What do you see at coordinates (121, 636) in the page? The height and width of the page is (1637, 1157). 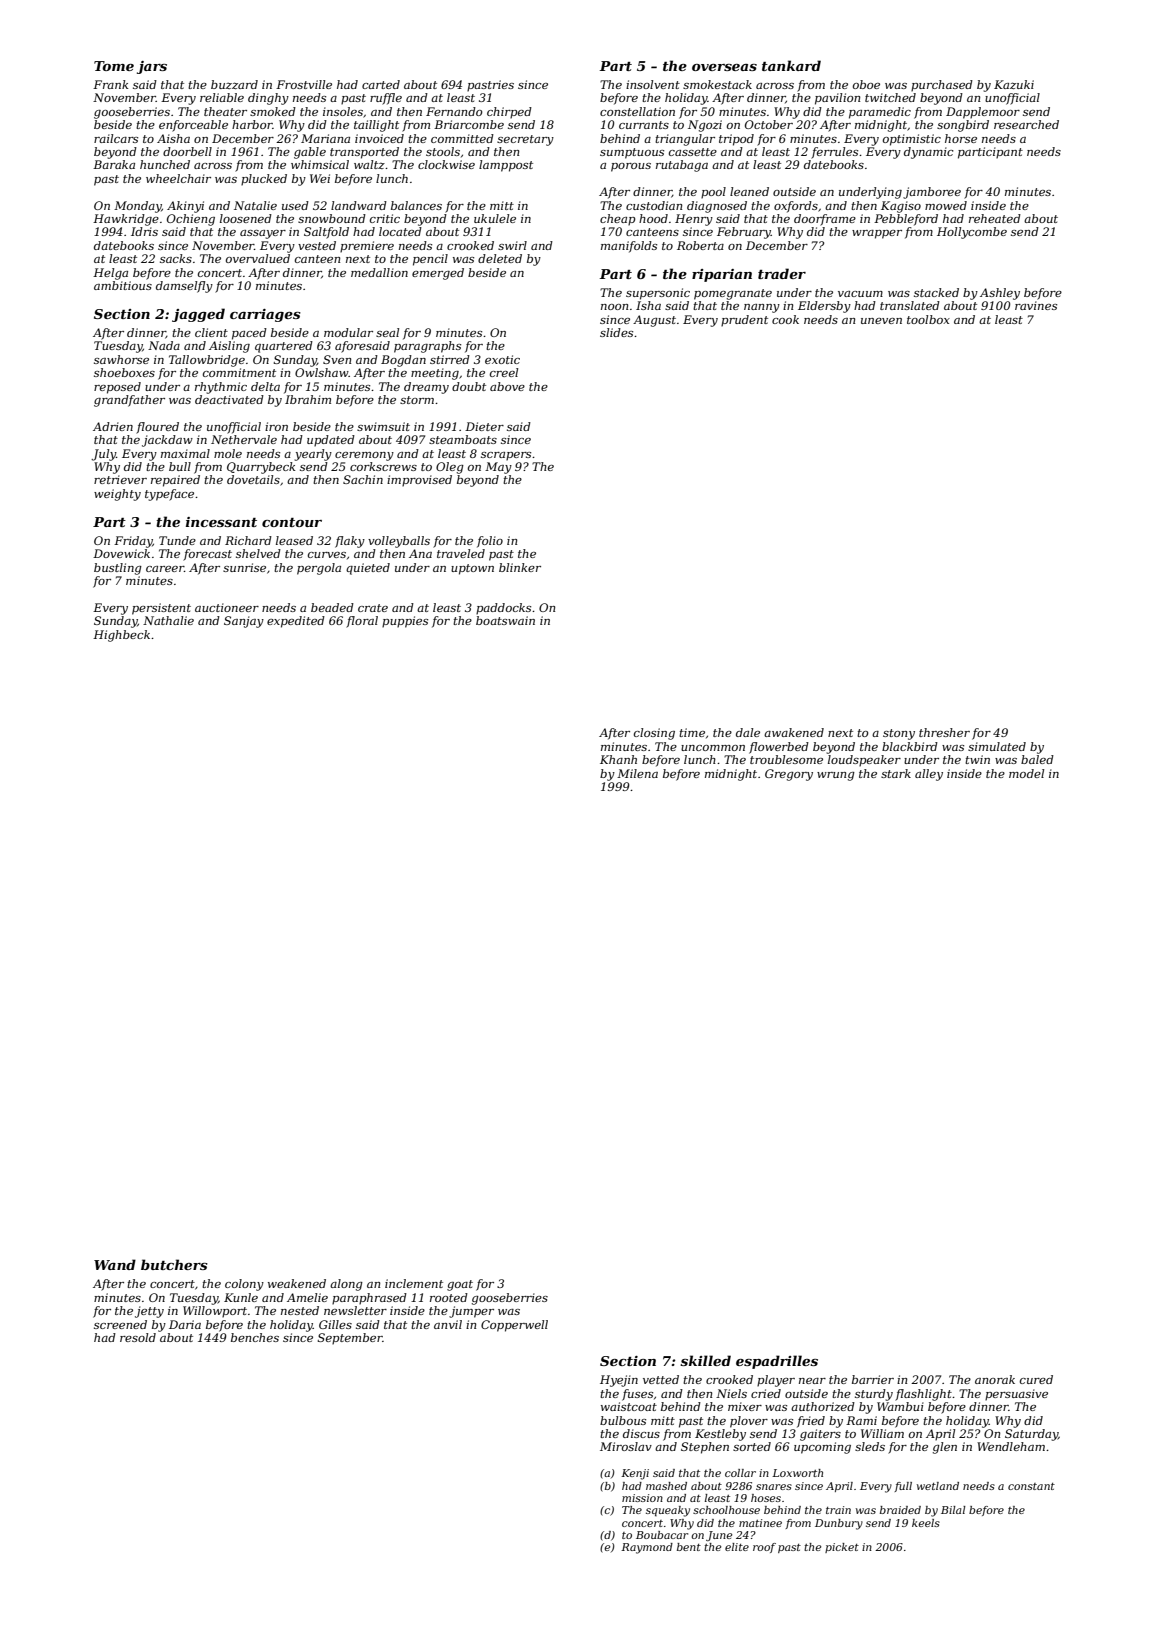 I see `Highbeck` at bounding box center [121, 636].
